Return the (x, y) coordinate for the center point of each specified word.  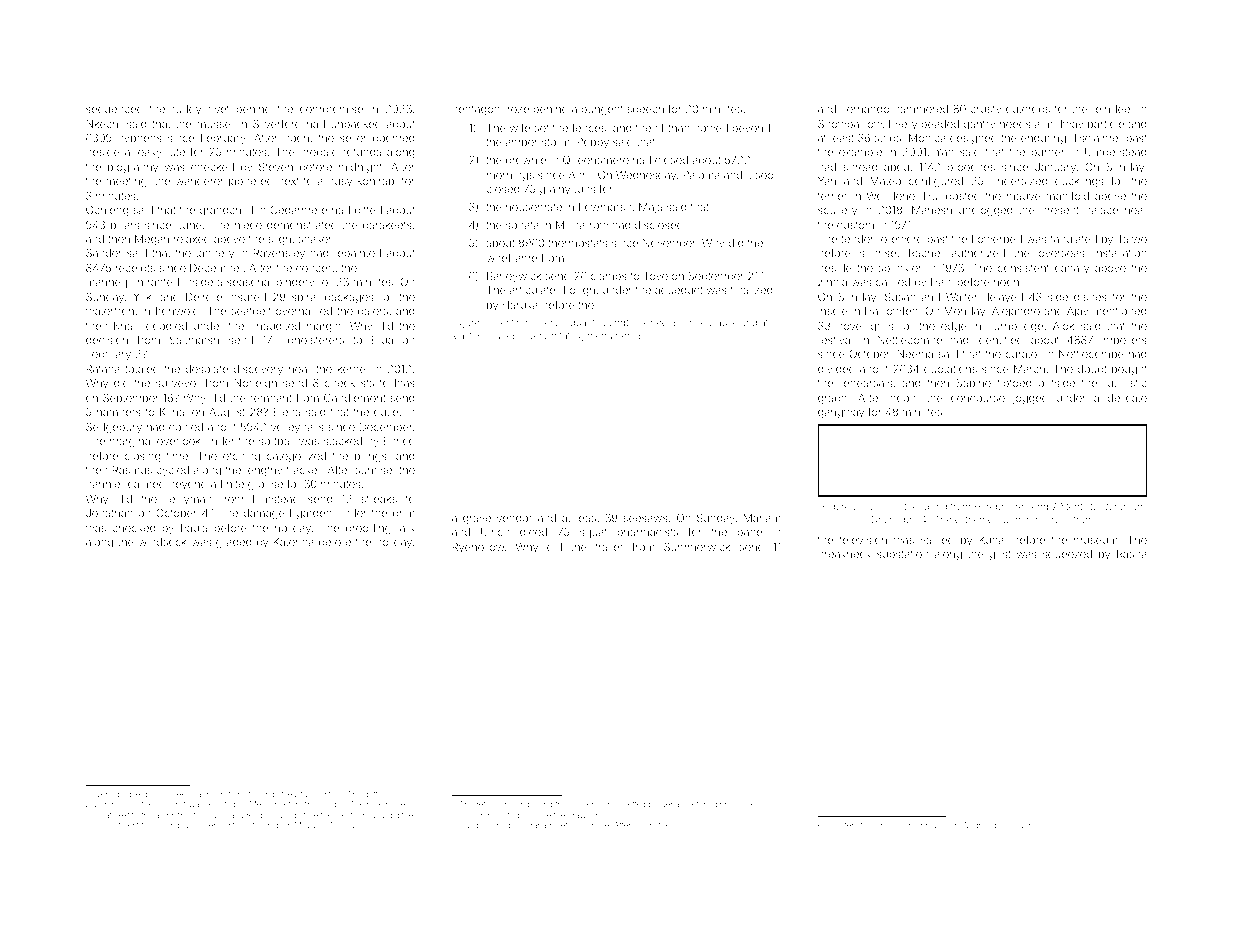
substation (902, 554)
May (302, 826)
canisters (842, 825)
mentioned (1119, 311)
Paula (194, 528)
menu (600, 336)
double (127, 794)
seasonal (249, 282)
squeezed (1067, 555)
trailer (609, 547)
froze (516, 108)
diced (533, 532)
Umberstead (1115, 152)
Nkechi (103, 124)
